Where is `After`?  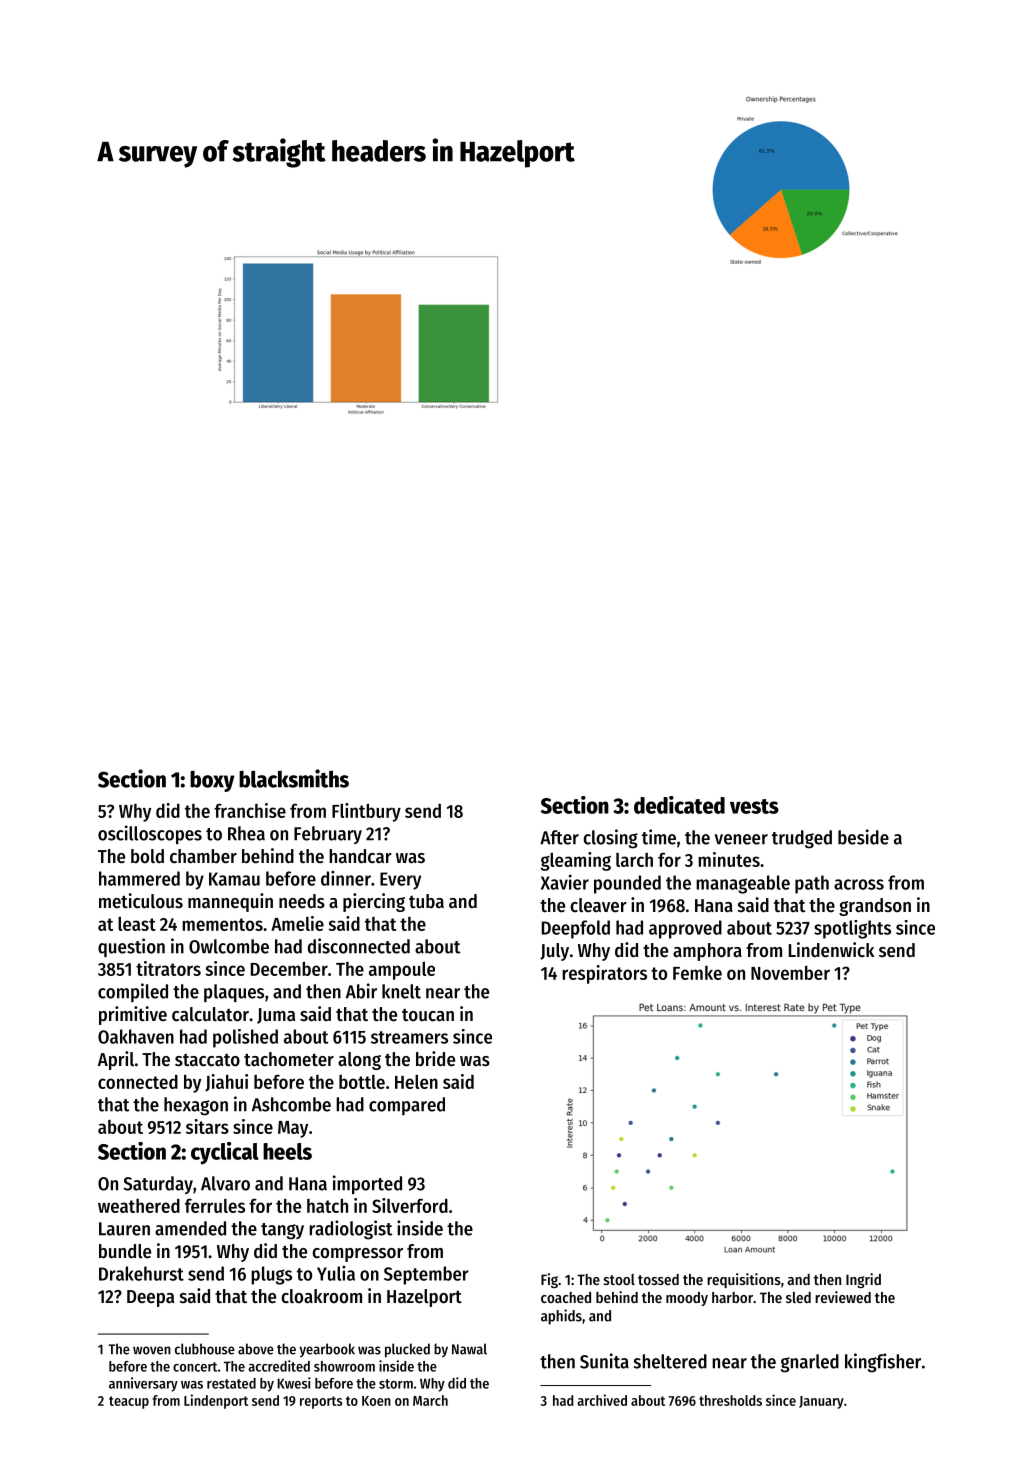
After is located at coordinates (559, 837).
